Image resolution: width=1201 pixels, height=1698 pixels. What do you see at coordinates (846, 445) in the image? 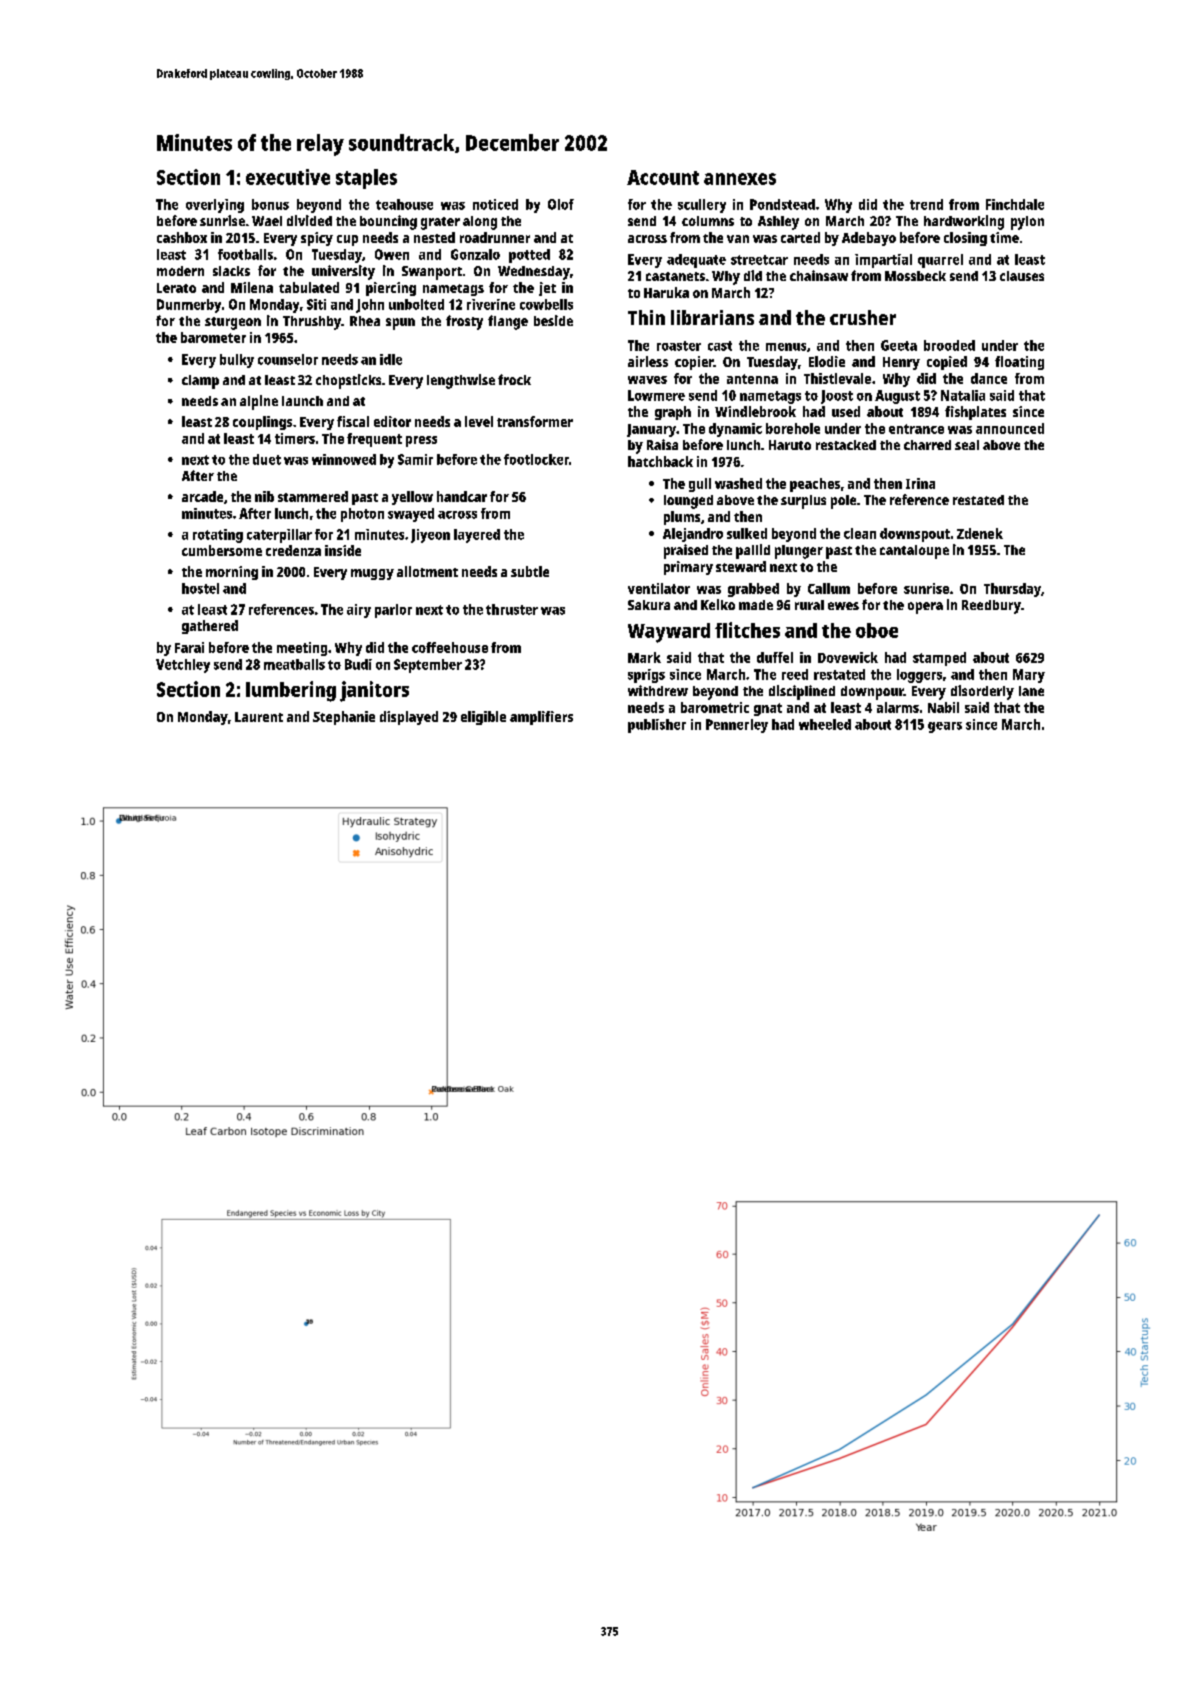
I see `restacked` at bounding box center [846, 445].
